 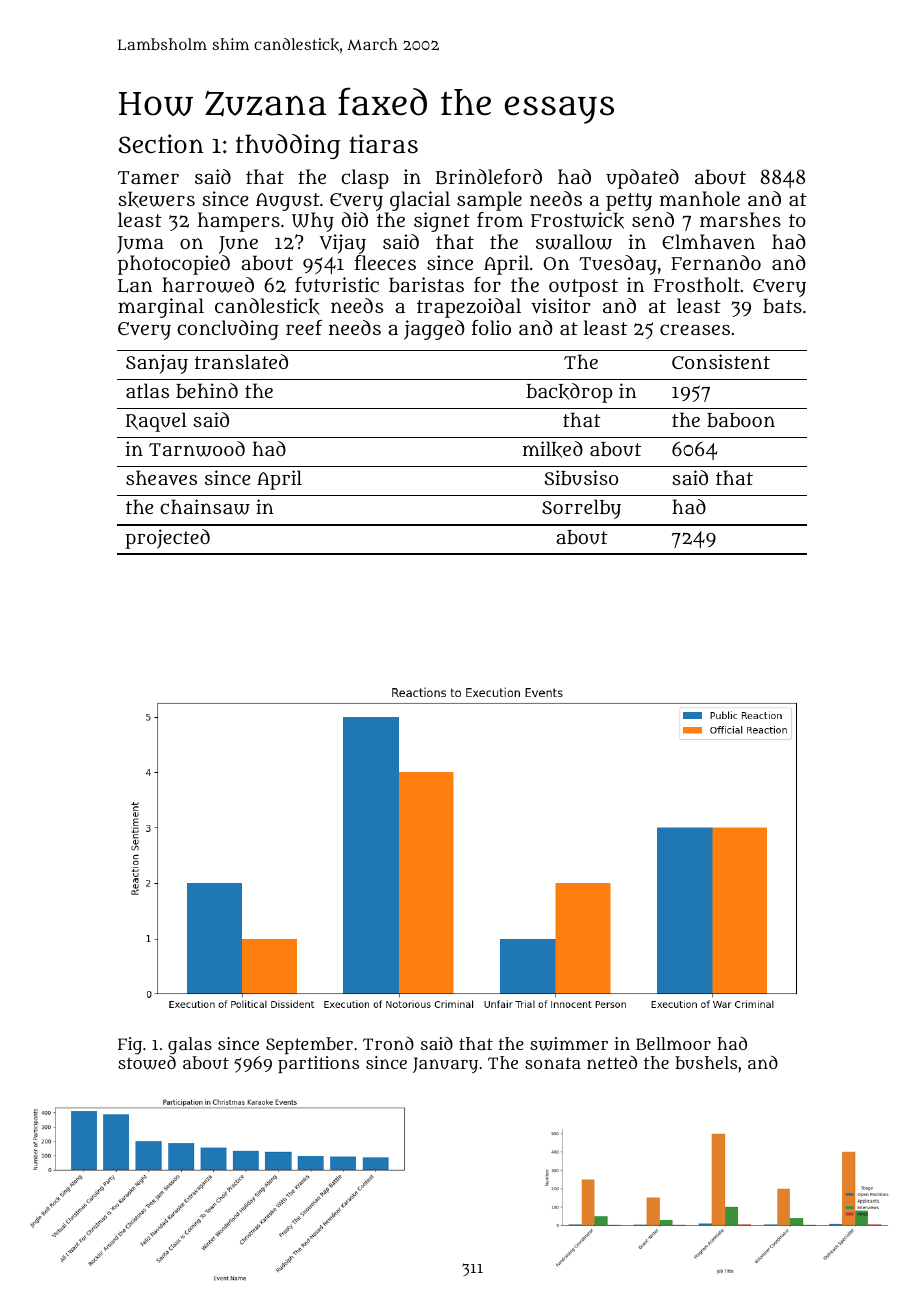 I want to click on reef, so click(x=304, y=327).
